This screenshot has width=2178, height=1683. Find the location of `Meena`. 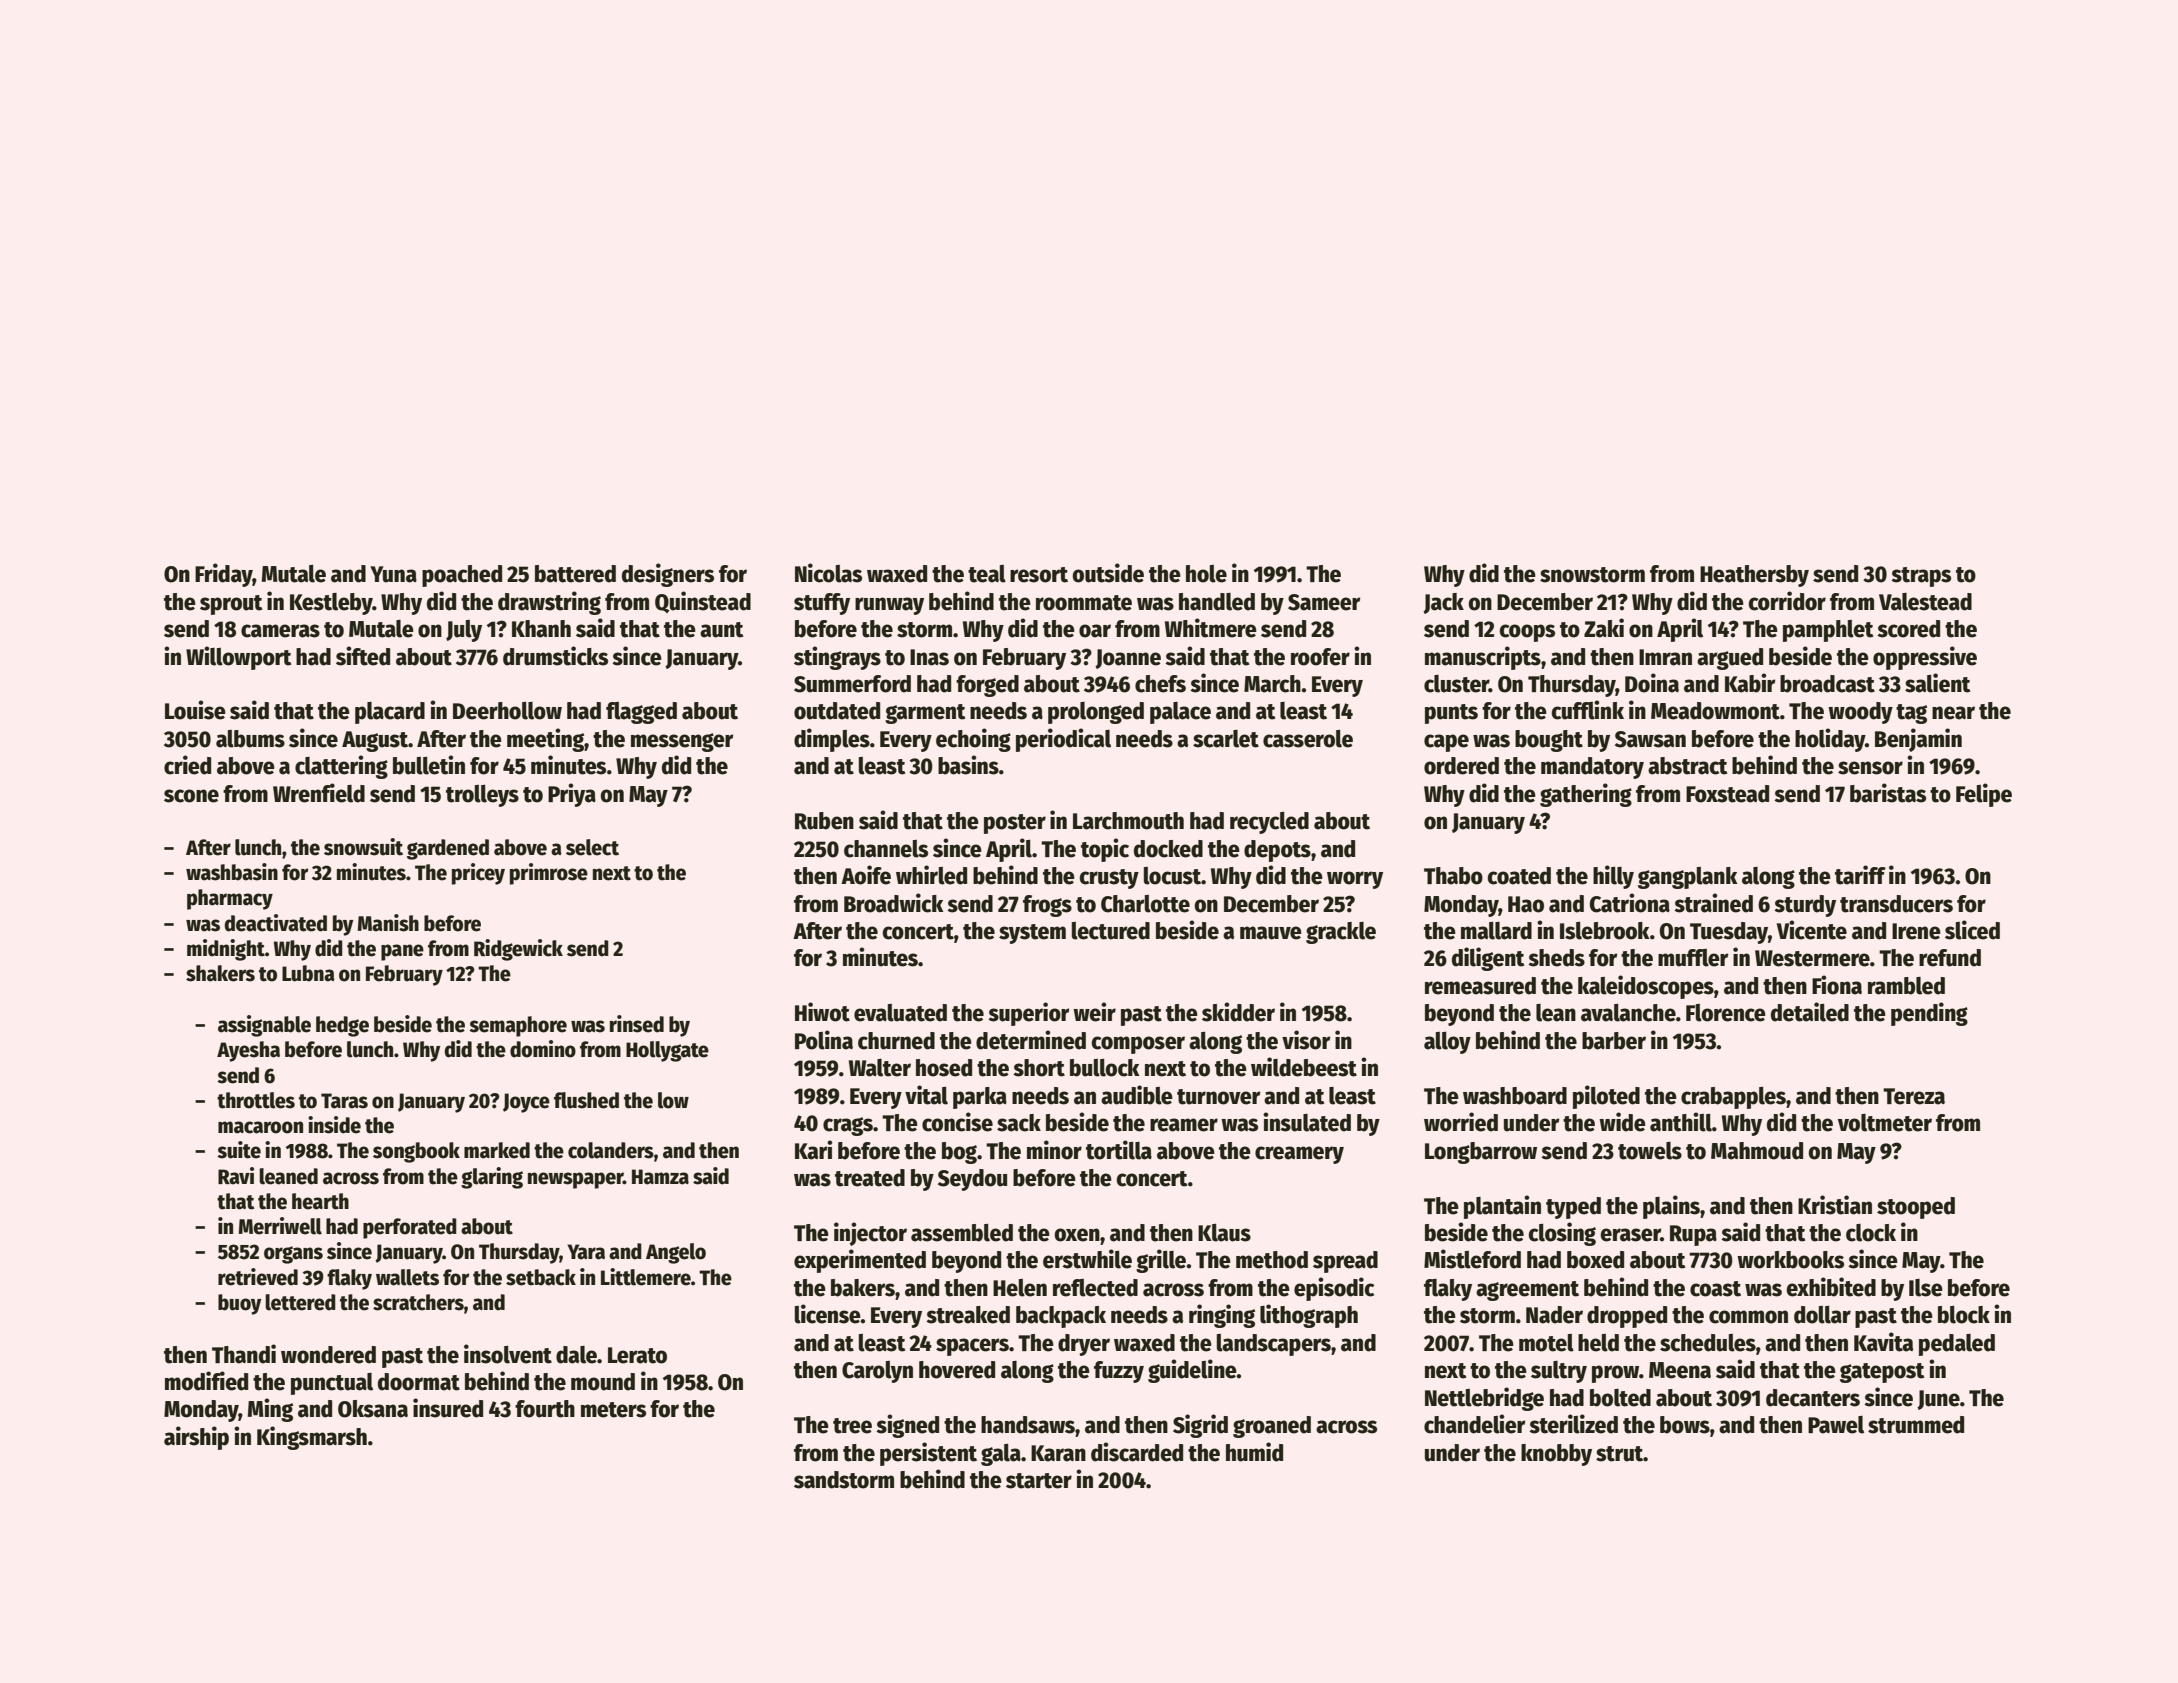

Meena is located at coordinates (1680, 1370).
